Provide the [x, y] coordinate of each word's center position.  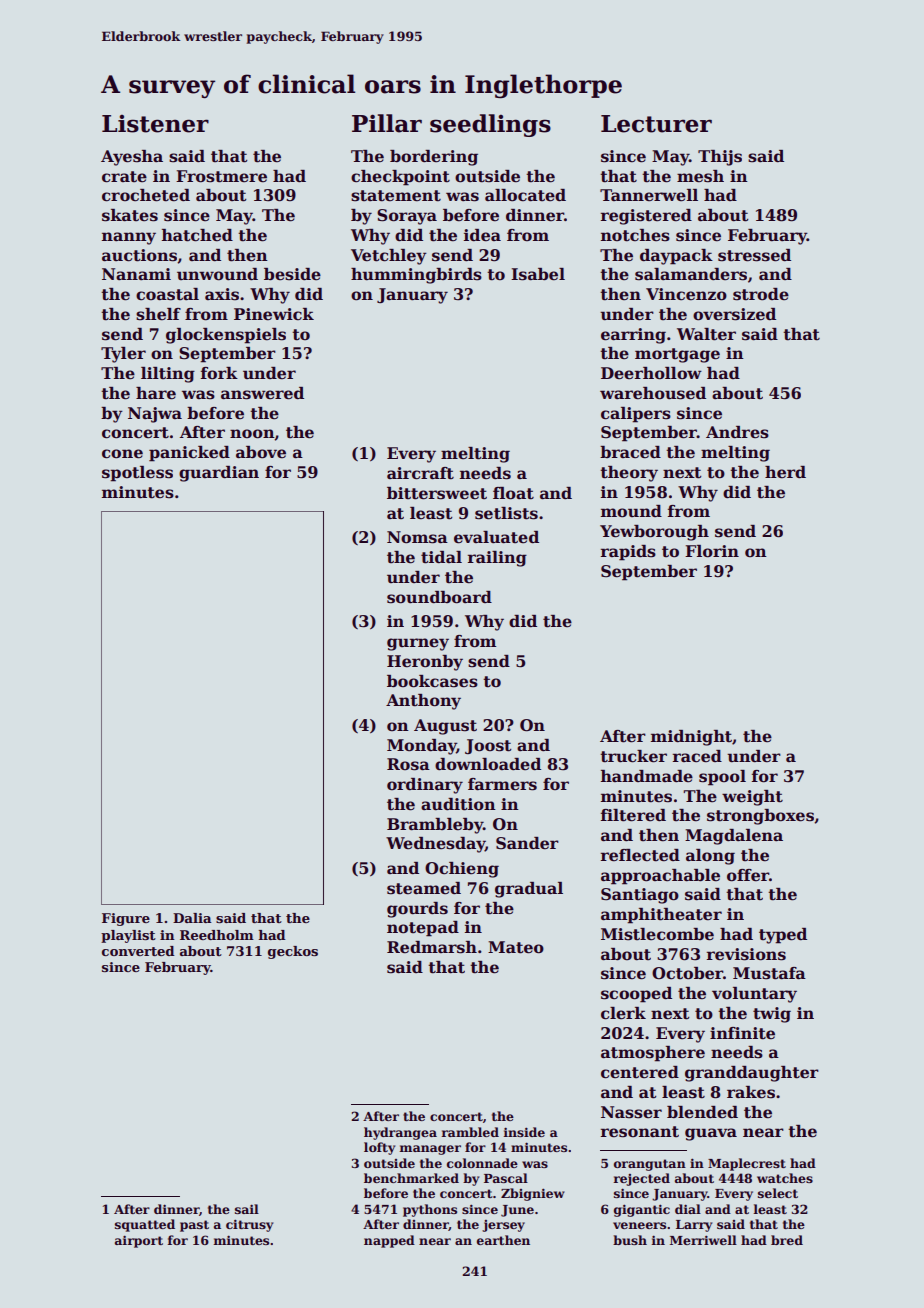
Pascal [506, 1178]
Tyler [123, 355]
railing [497, 559]
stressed [754, 255]
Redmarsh [432, 947]
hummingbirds [416, 276]
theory [629, 474]
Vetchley [389, 257]
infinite [742, 1033]
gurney [418, 644]
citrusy [249, 1225]
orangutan [650, 1165]
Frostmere [221, 176]
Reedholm [217, 935]
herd [785, 472]
